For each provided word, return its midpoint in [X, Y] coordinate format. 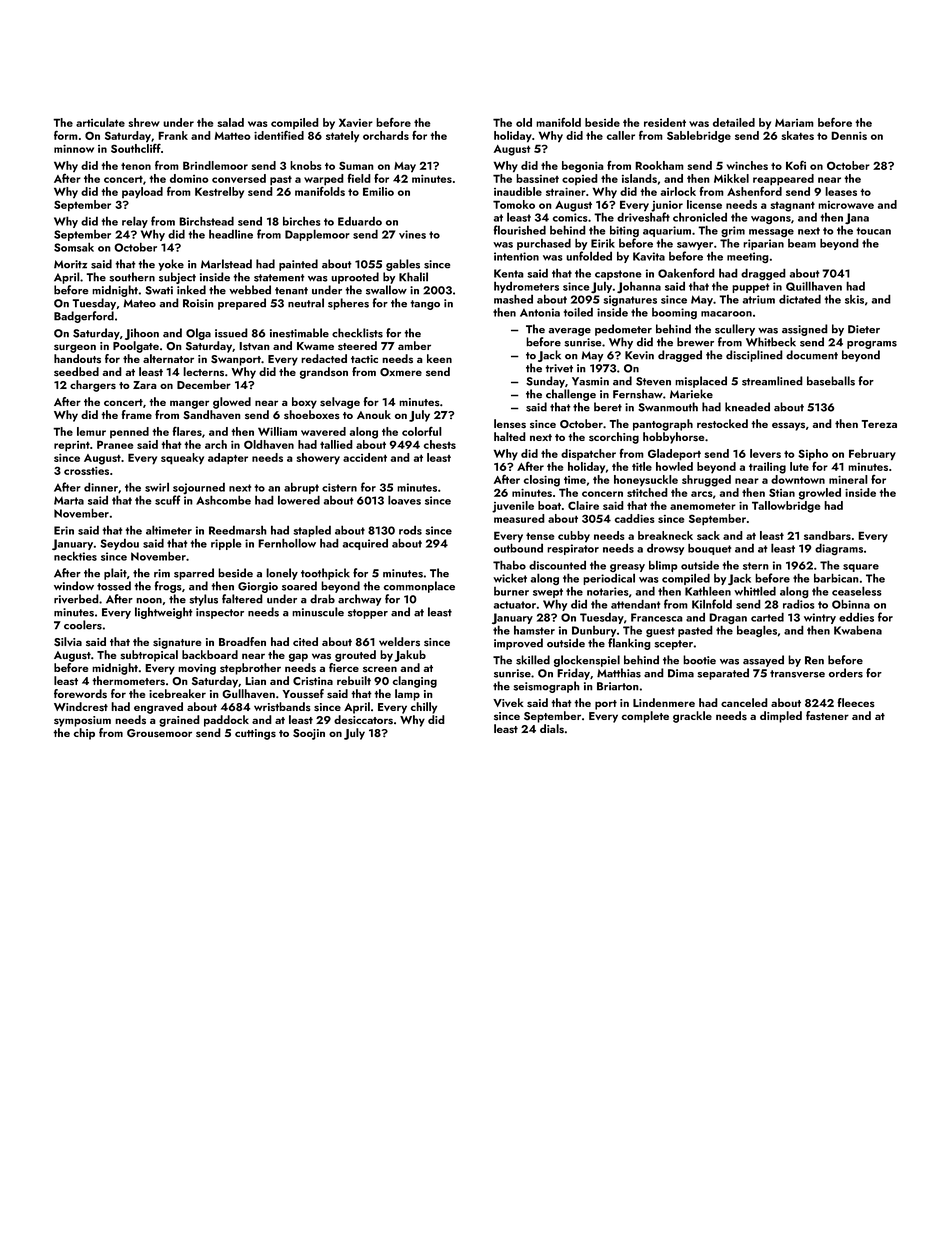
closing [542, 481]
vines [412, 234]
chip [84, 734]
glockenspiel [587, 661]
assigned [805, 330]
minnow [74, 149]
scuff [168, 500]
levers [765, 453]
